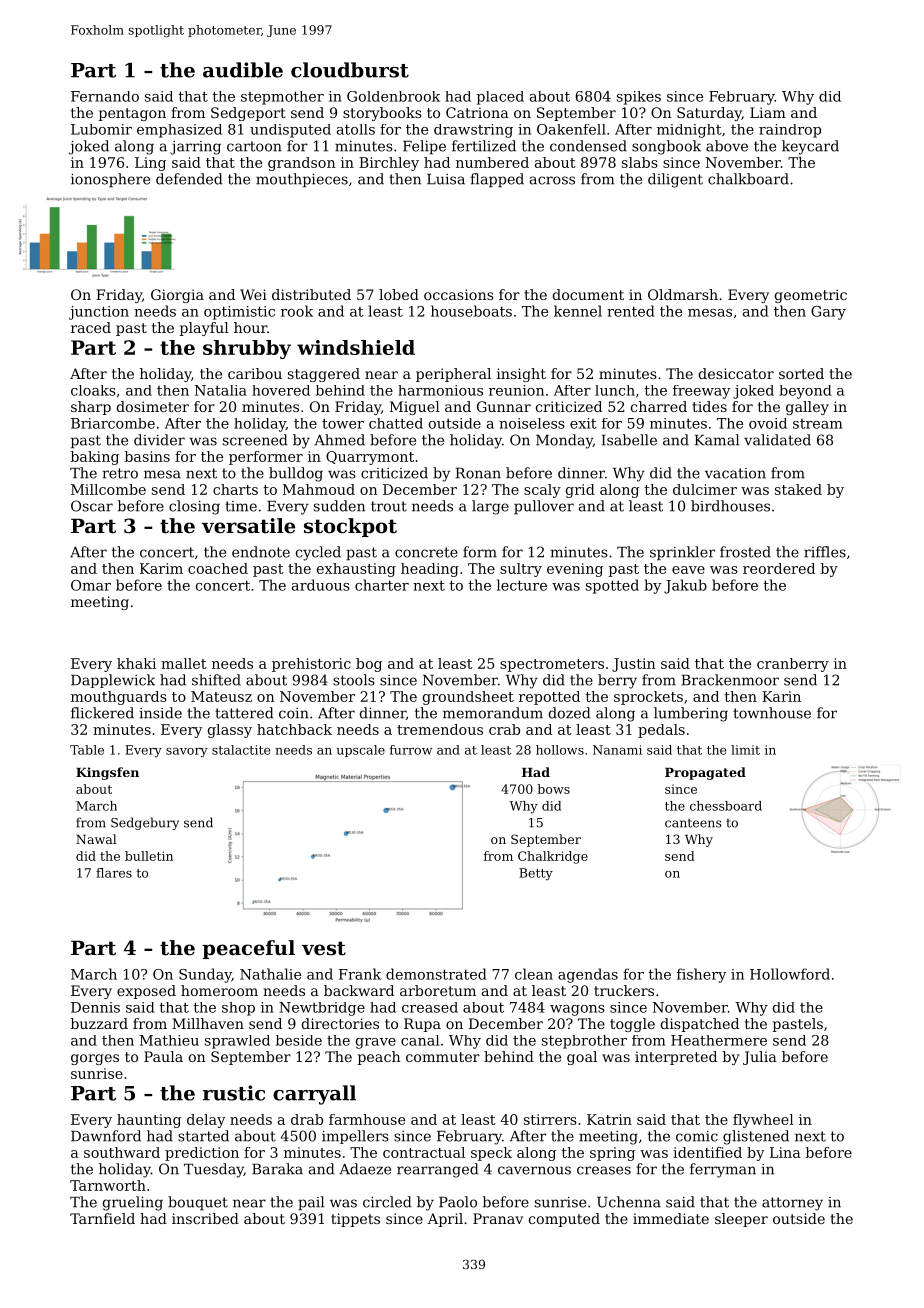 The image size is (924, 1308). What do you see at coordinates (817, 424) in the screenshot?
I see `stream` at bounding box center [817, 424].
